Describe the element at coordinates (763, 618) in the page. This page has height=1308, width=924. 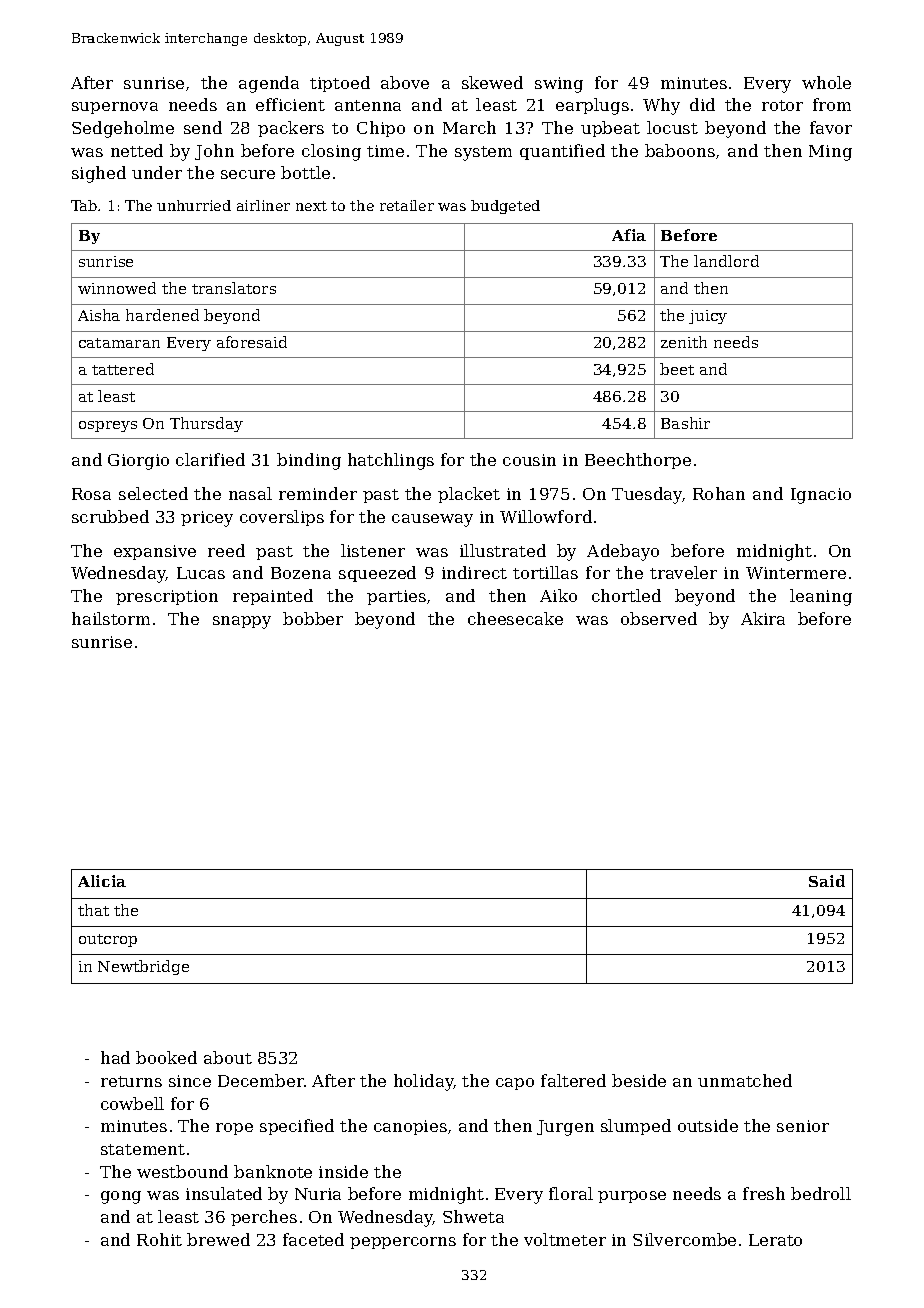
I see `Akira` at that location.
